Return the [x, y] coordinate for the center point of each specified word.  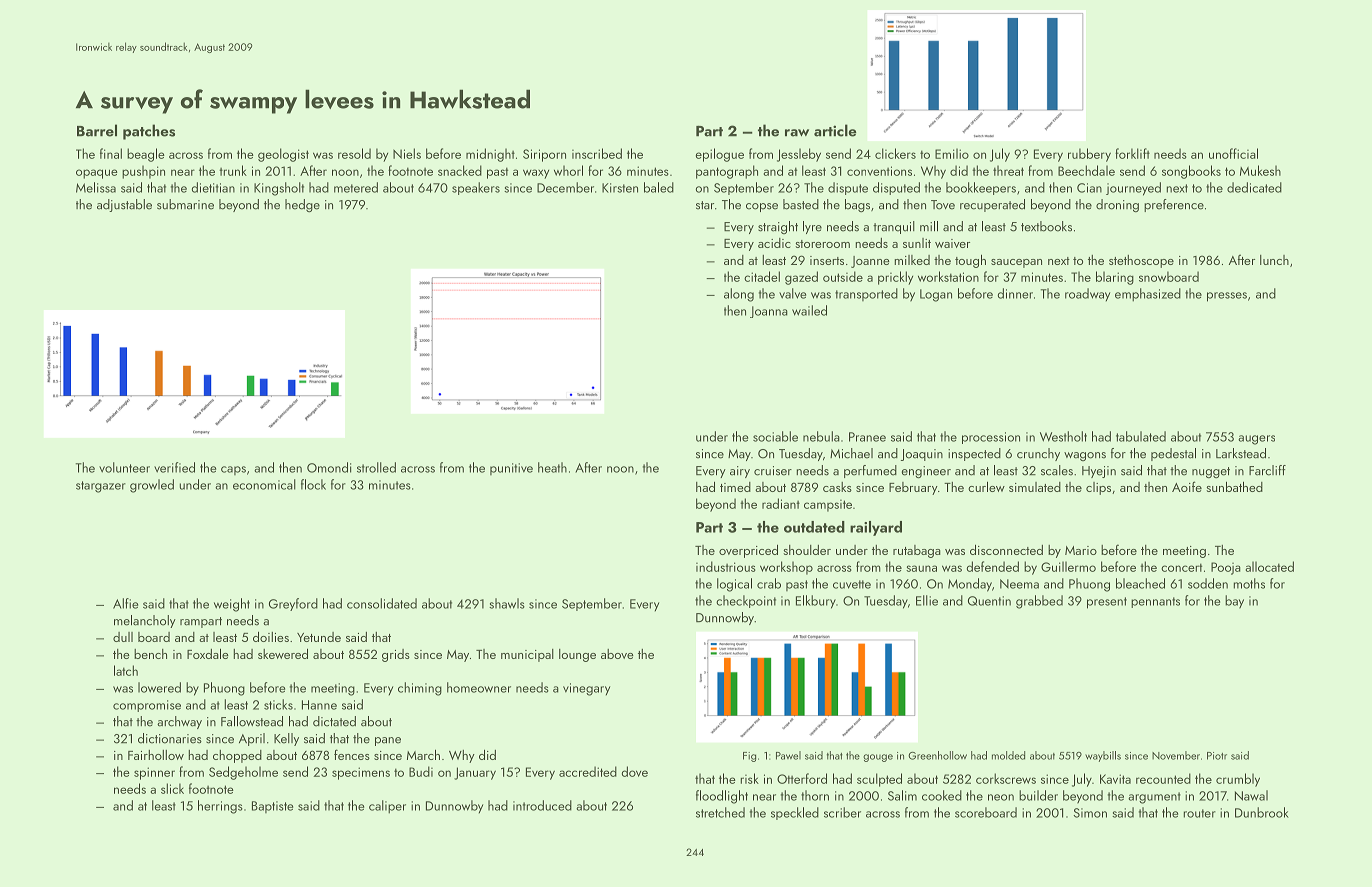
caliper [387, 807]
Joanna [769, 312]
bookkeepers [981, 188]
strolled [376, 467]
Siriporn [544, 155]
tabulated [1141, 436]
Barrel [97, 130]
